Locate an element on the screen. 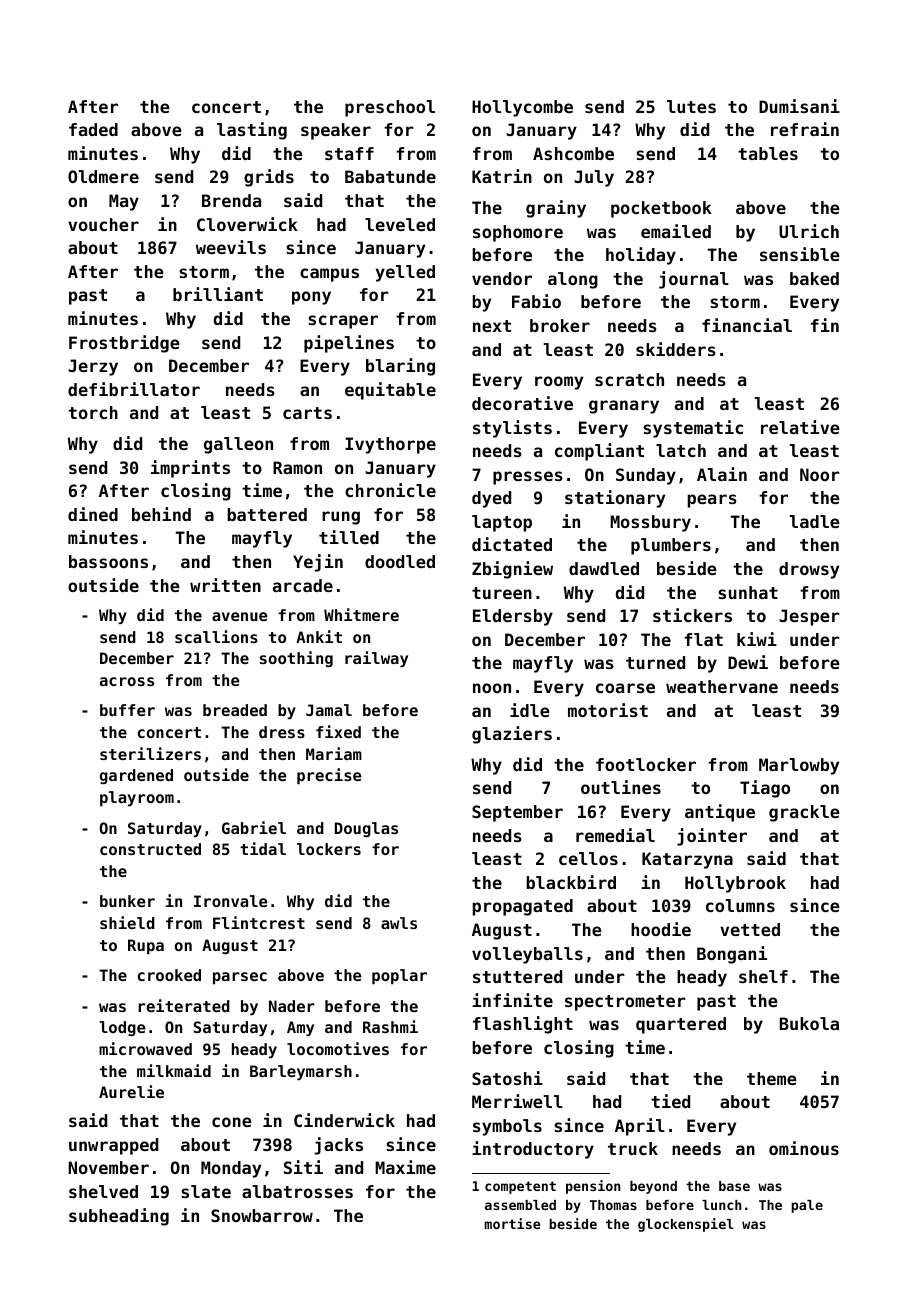 The height and width of the screenshot is (1316, 908). Jerzy is located at coordinates (93, 367).
